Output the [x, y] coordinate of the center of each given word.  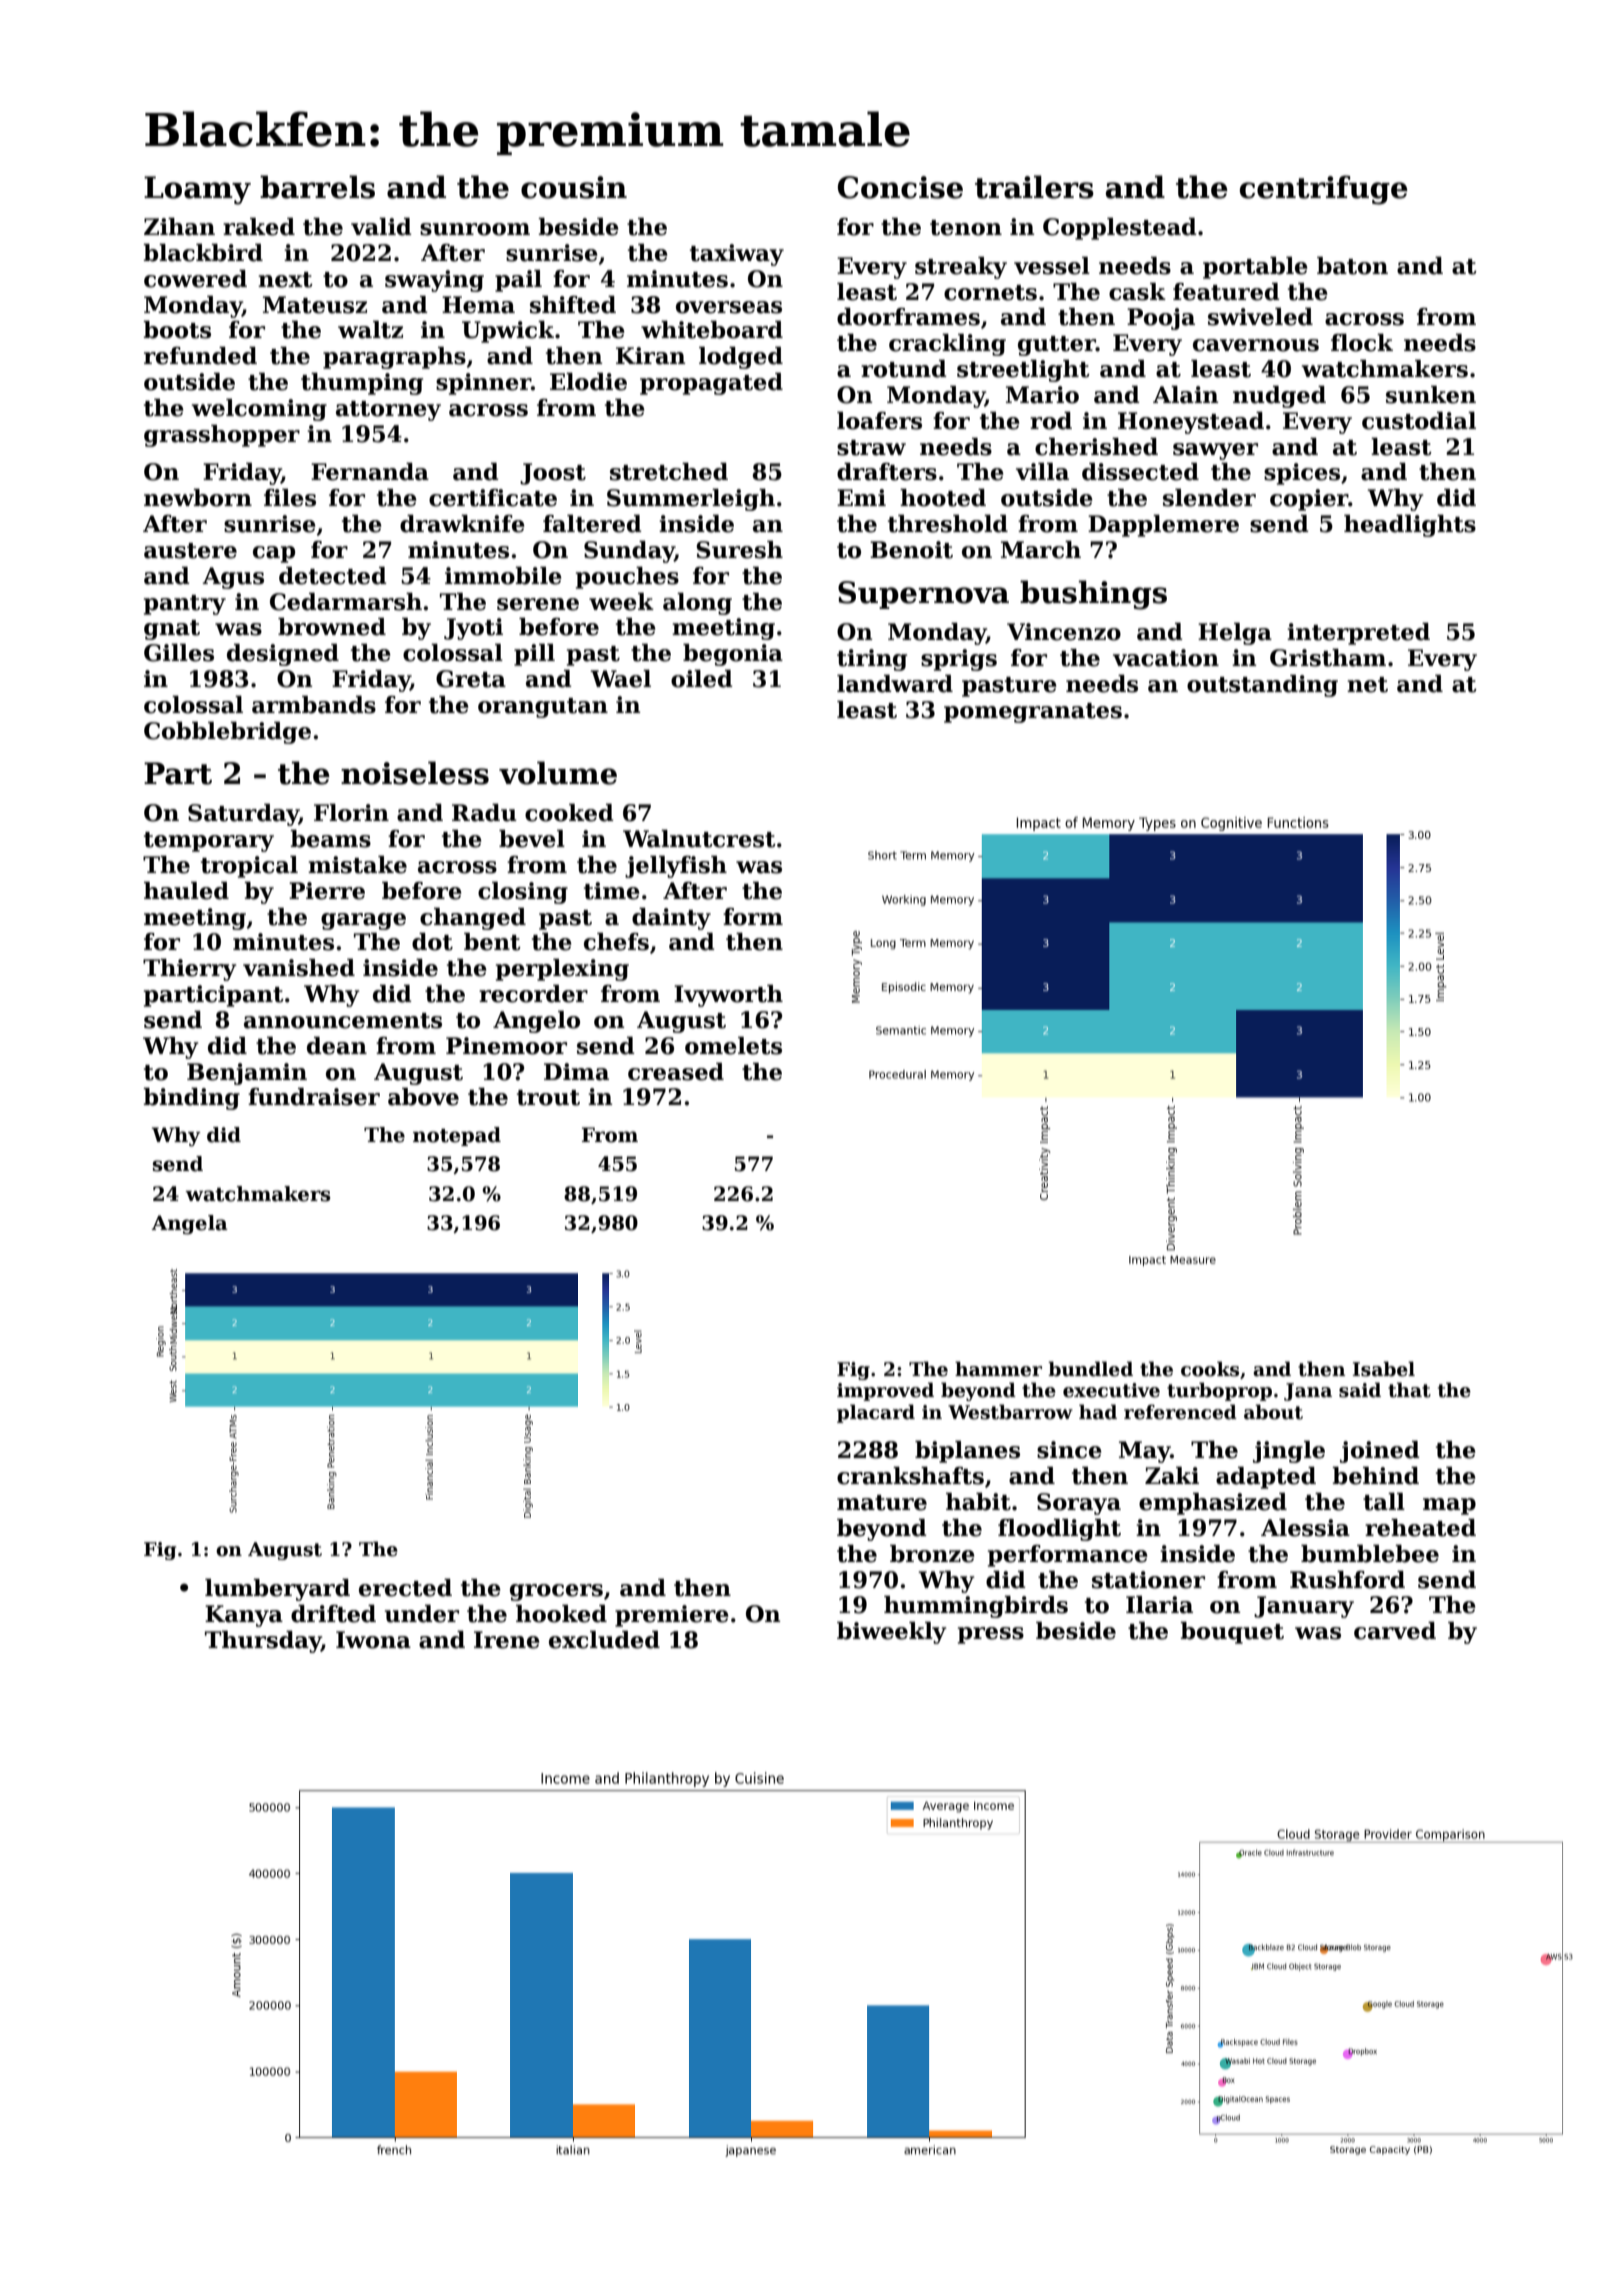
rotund [904, 369]
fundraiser [314, 1097]
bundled [1090, 1369]
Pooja [1161, 319]
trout [548, 1098]
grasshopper [222, 436]
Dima [576, 1072]
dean [337, 1046]
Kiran [650, 356]
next [285, 280]
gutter [1057, 346]
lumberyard [277, 1590]
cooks [1210, 1369]
